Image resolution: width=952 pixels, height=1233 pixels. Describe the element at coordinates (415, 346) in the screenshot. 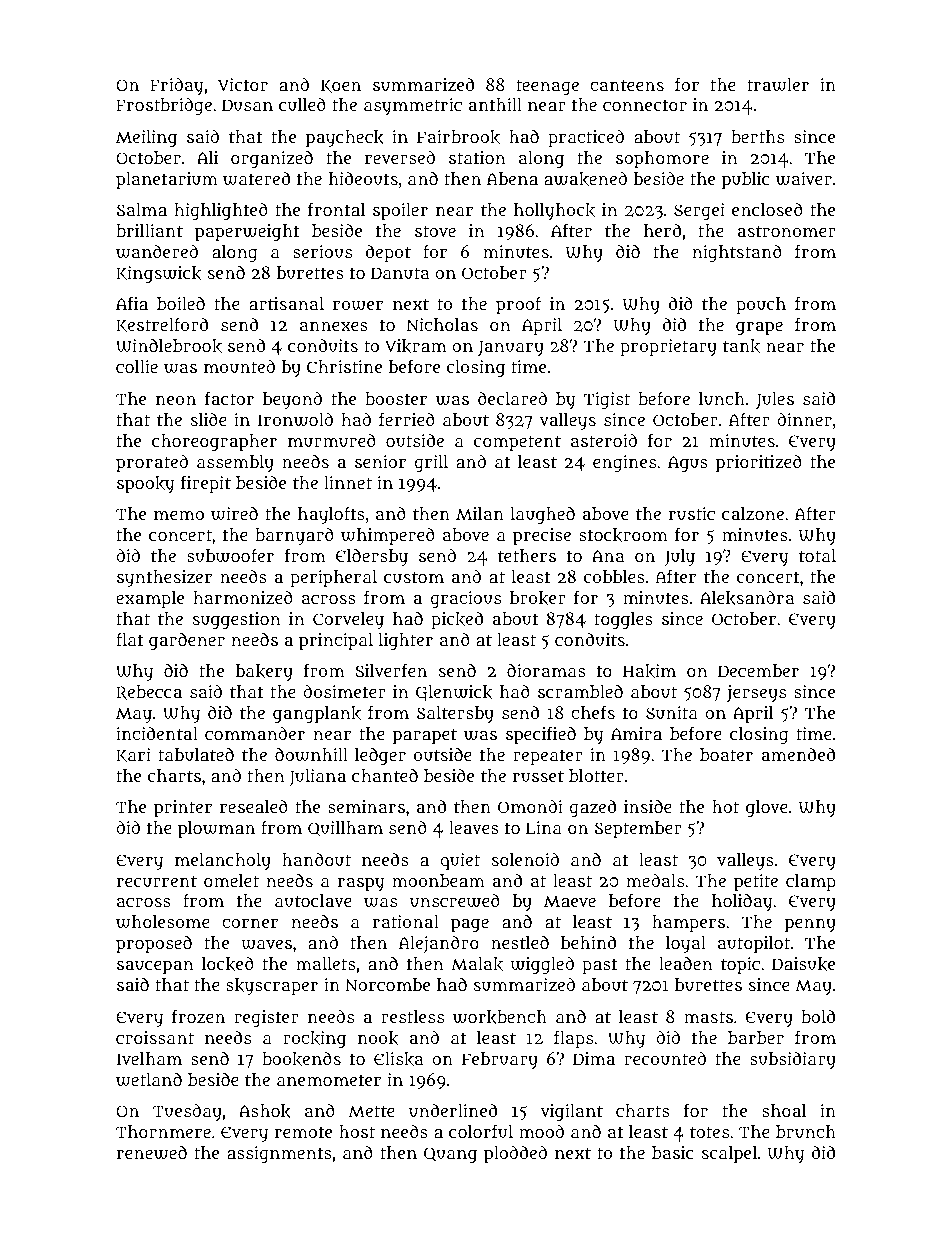

I see `Vikram` at that location.
